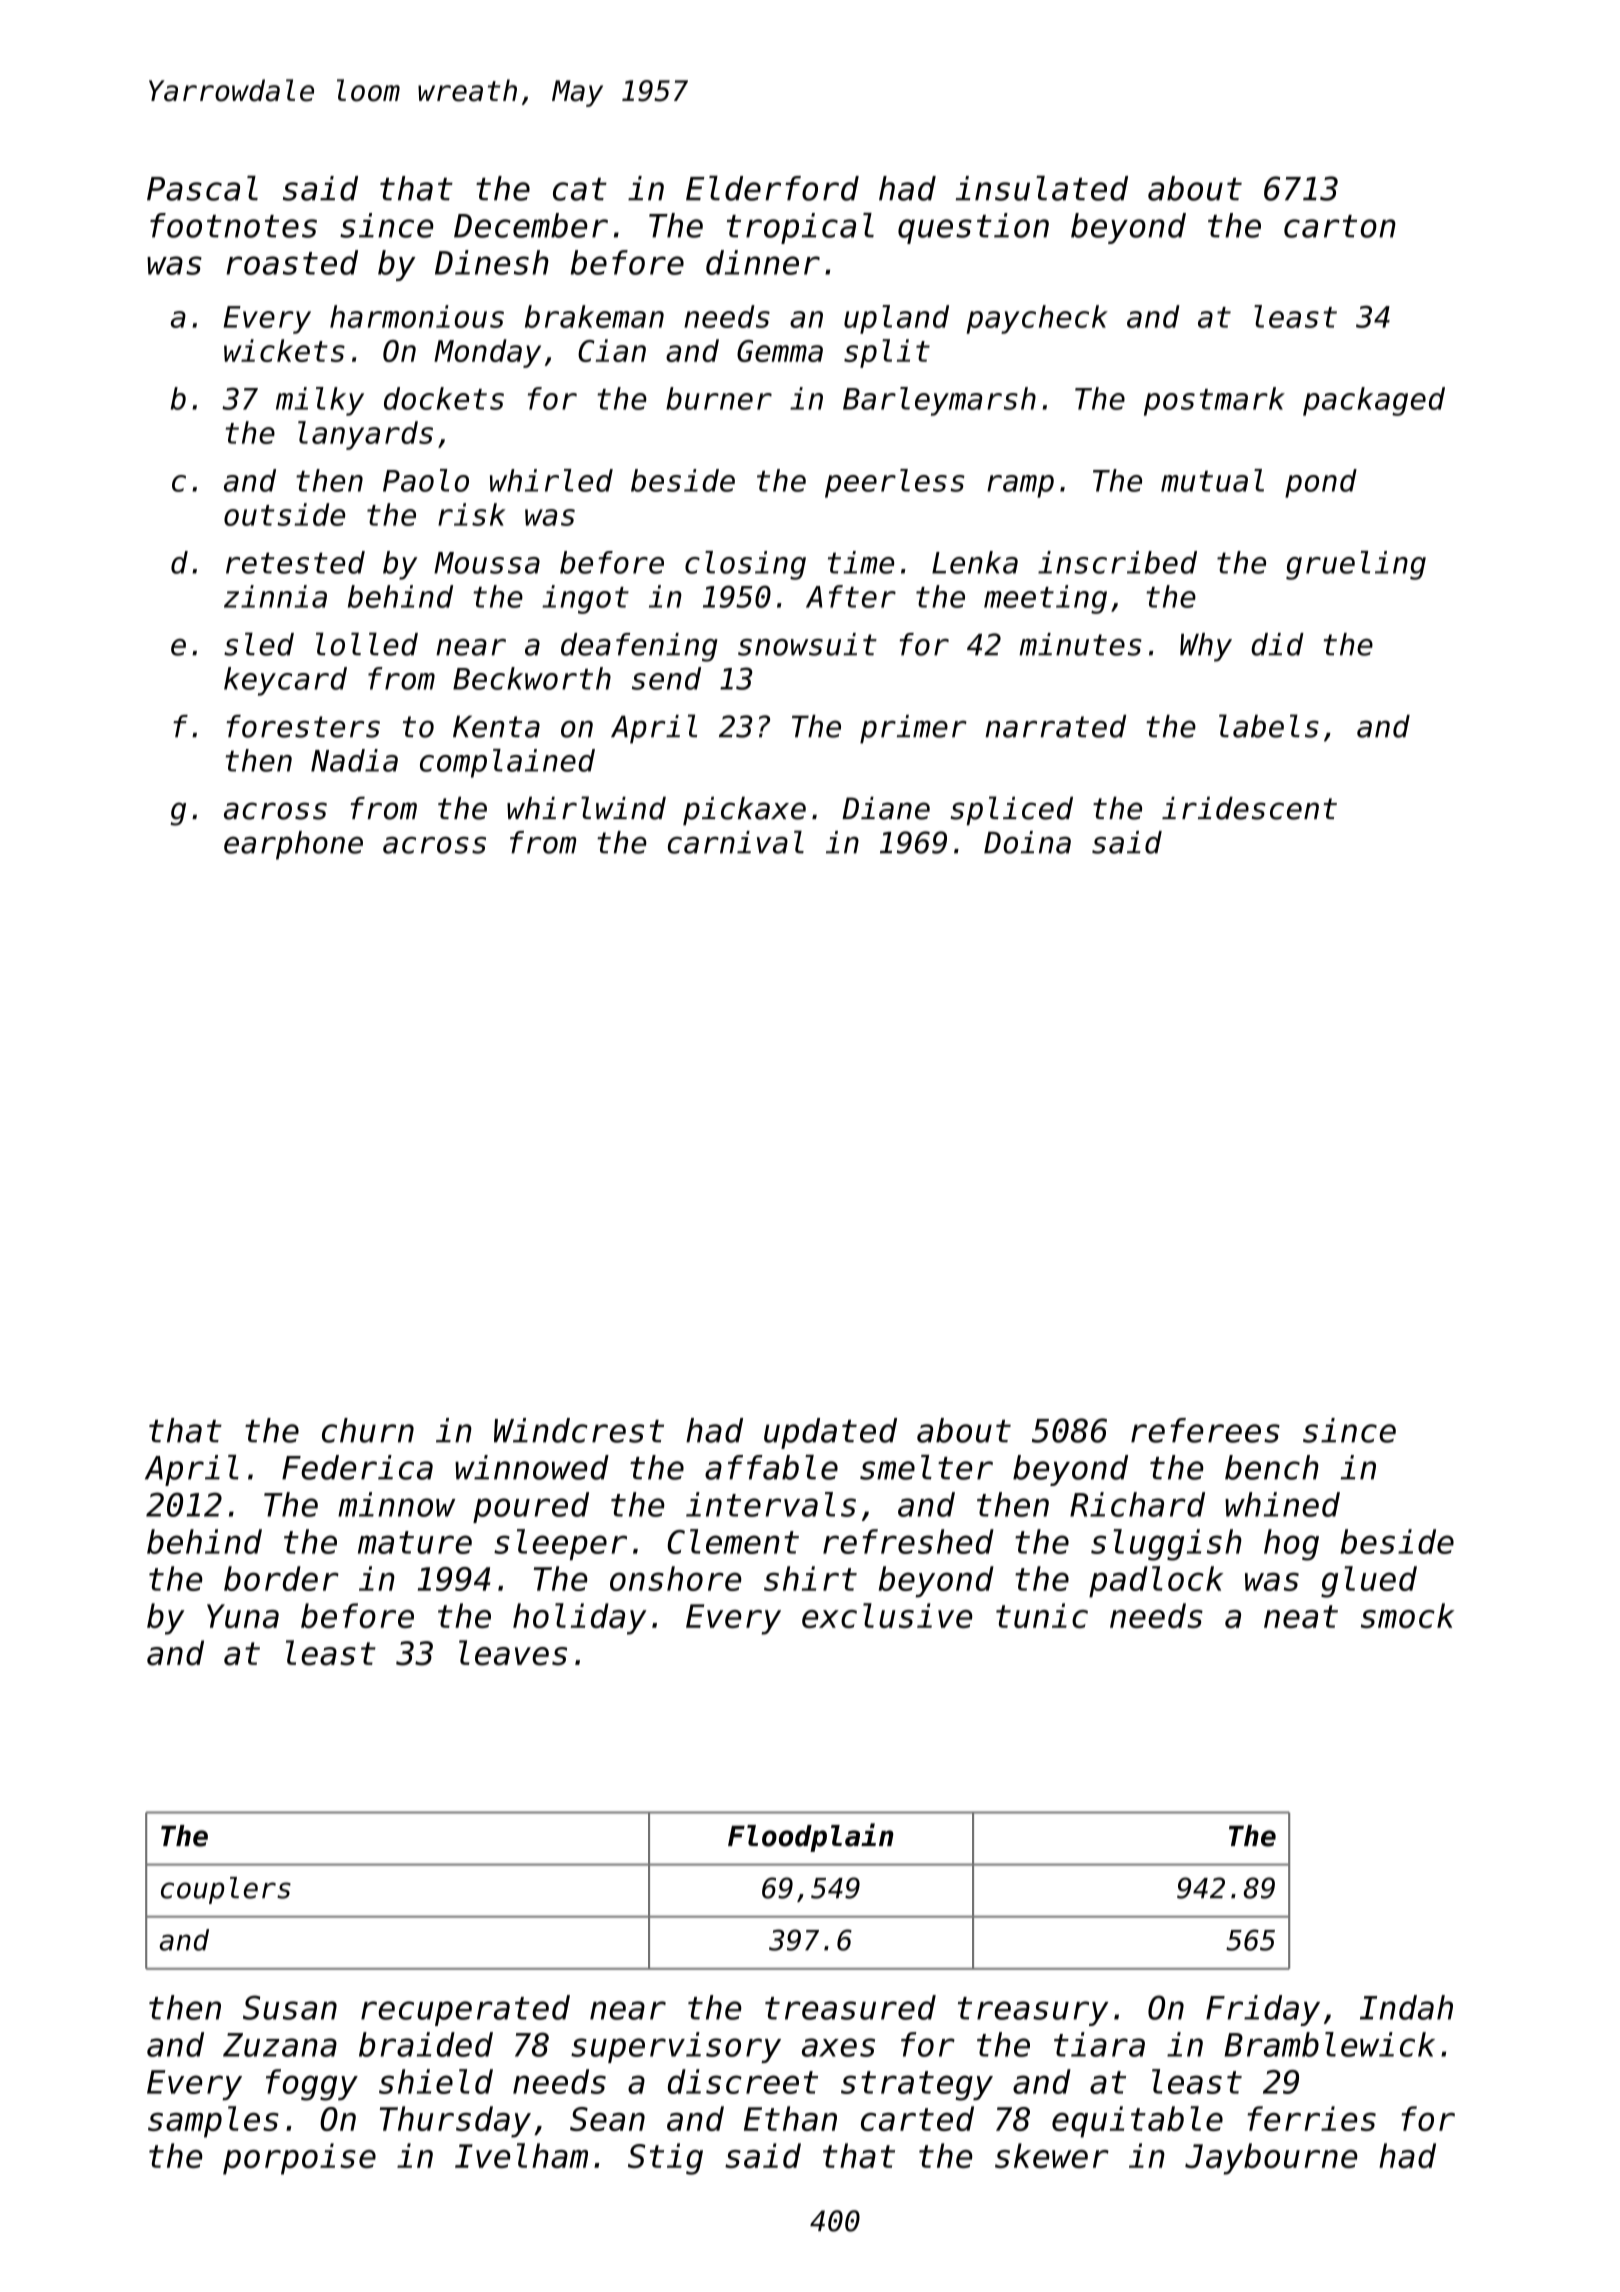 This image has height=2292, width=1620. Describe the element at coordinates (513, 1653) in the image. I see `leaves` at that location.
